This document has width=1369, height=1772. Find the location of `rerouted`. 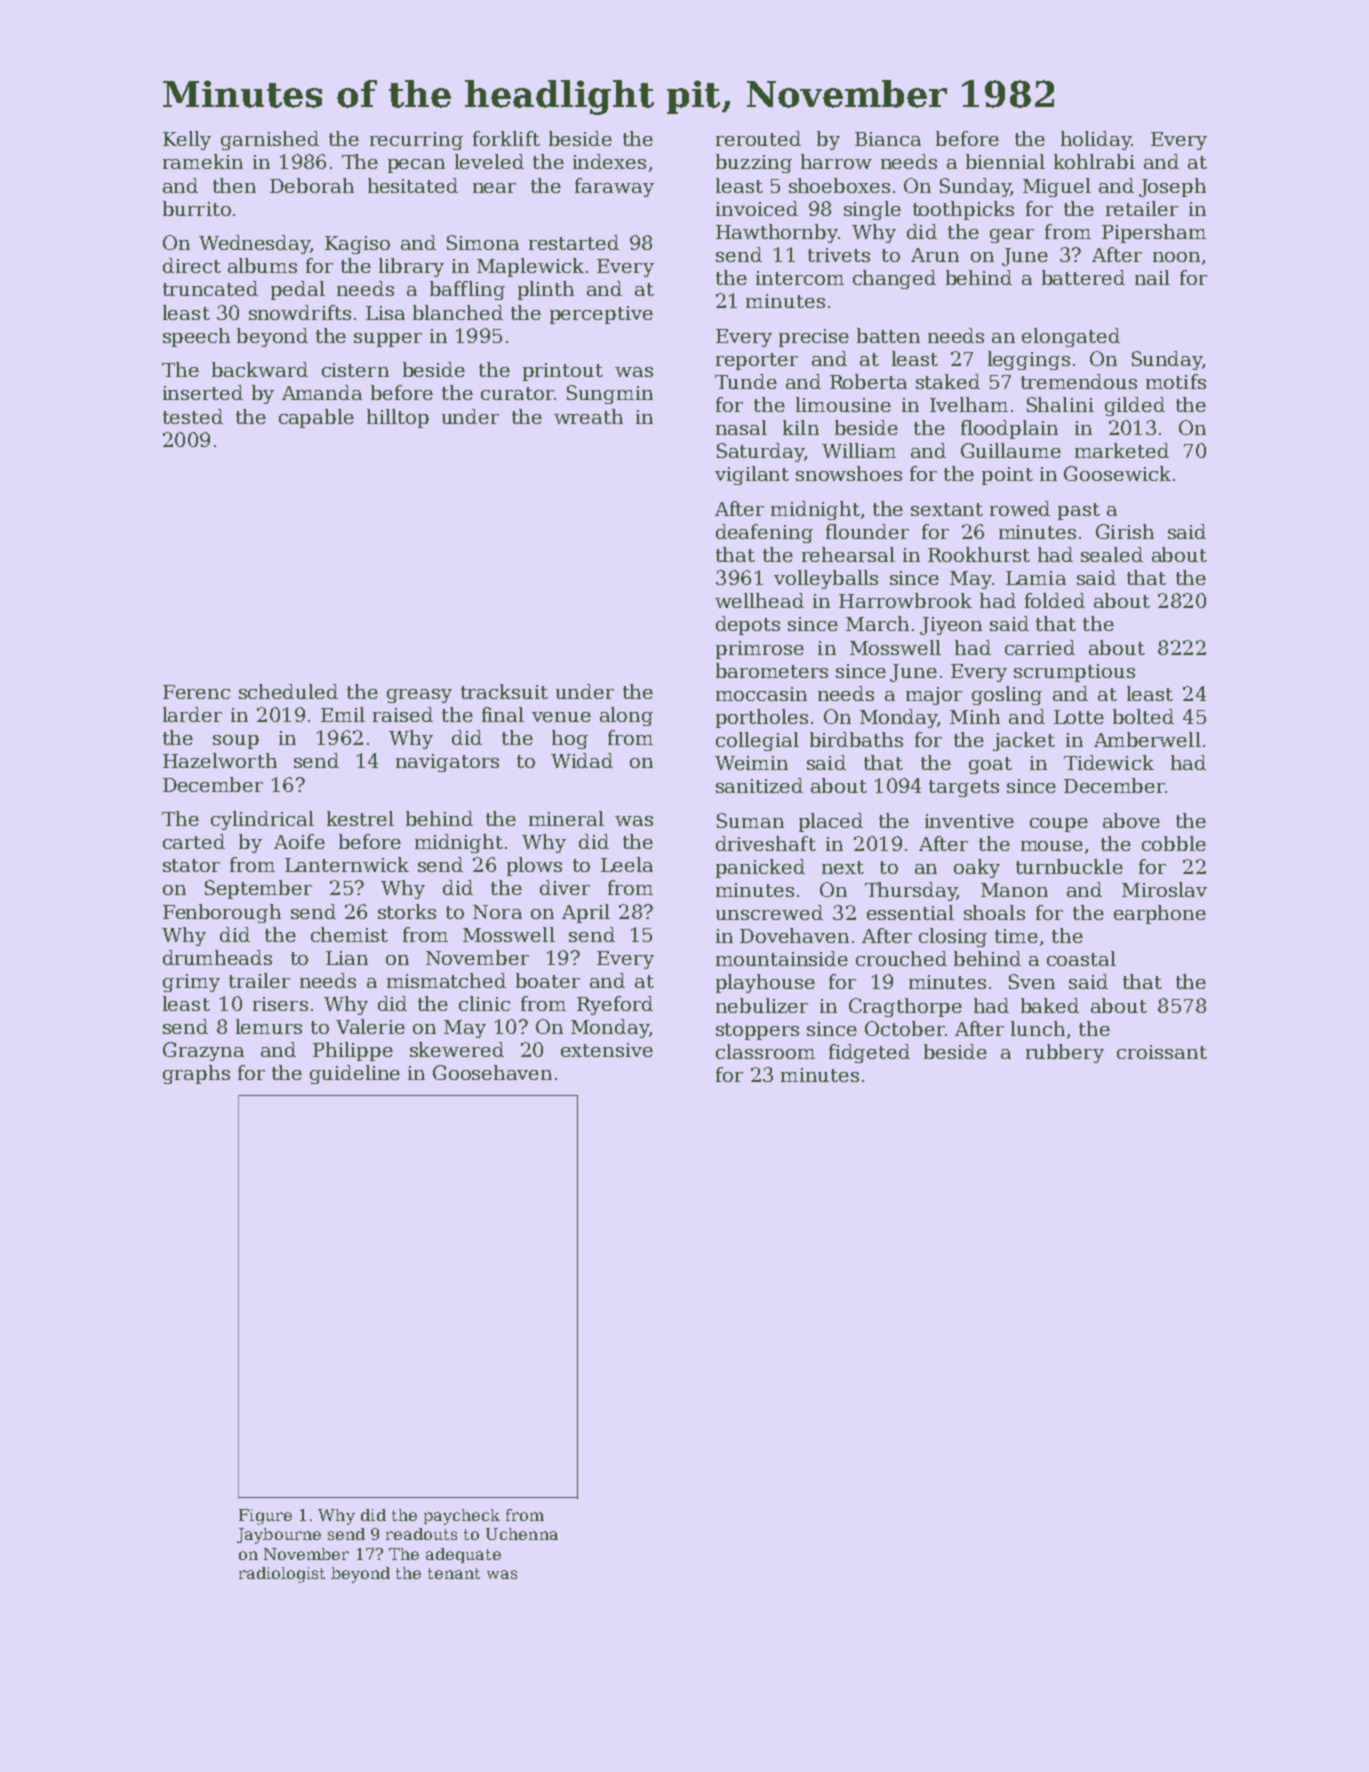

rerouted is located at coordinates (758, 138).
